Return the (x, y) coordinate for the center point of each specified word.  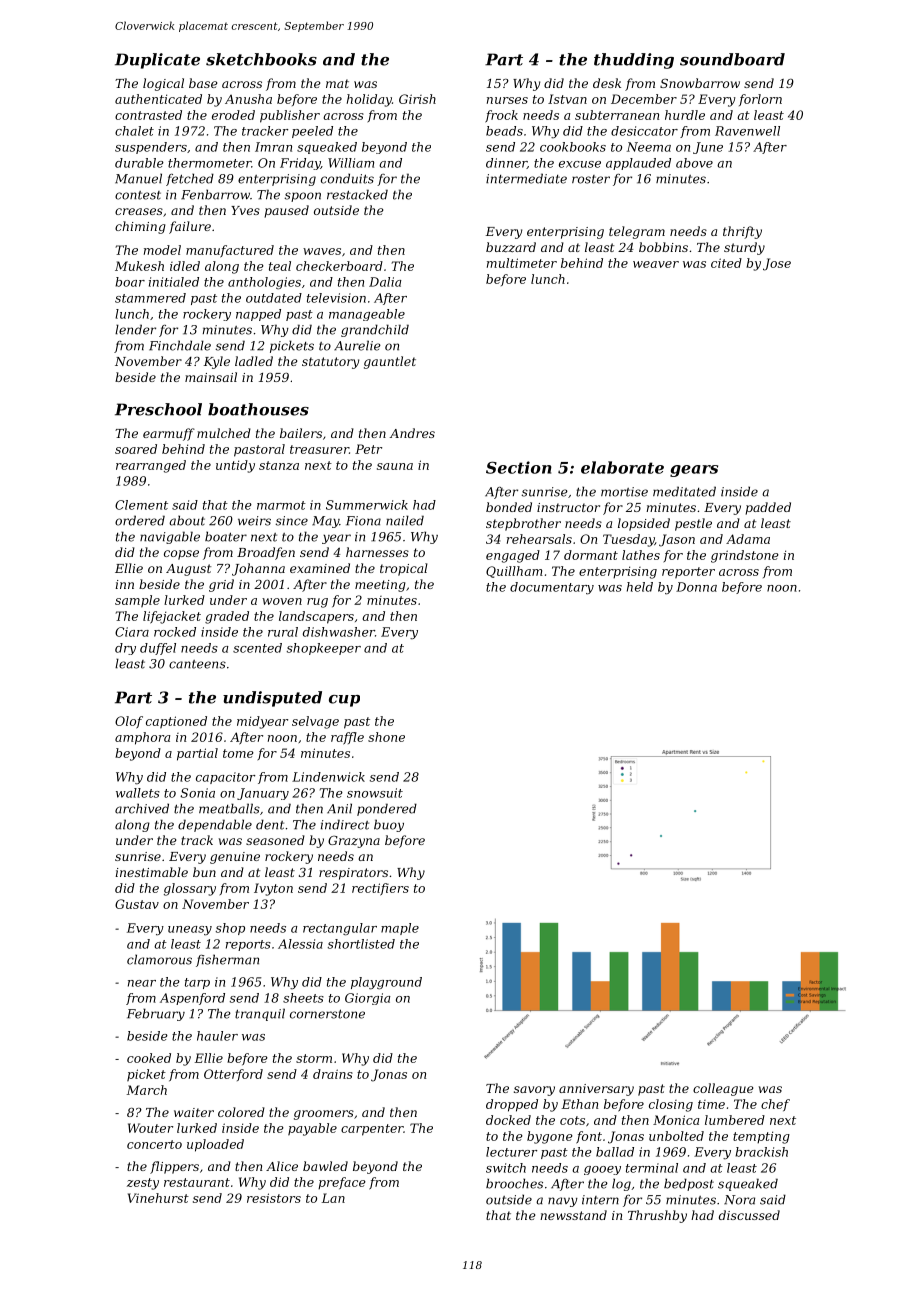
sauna (395, 466)
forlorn (760, 100)
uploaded (215, 1145)
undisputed (272, 699)
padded (768, 508)
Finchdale (180, 345)
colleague (723, 1089)
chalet (134, 131)
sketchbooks (261, 59)
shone (386, 737)
